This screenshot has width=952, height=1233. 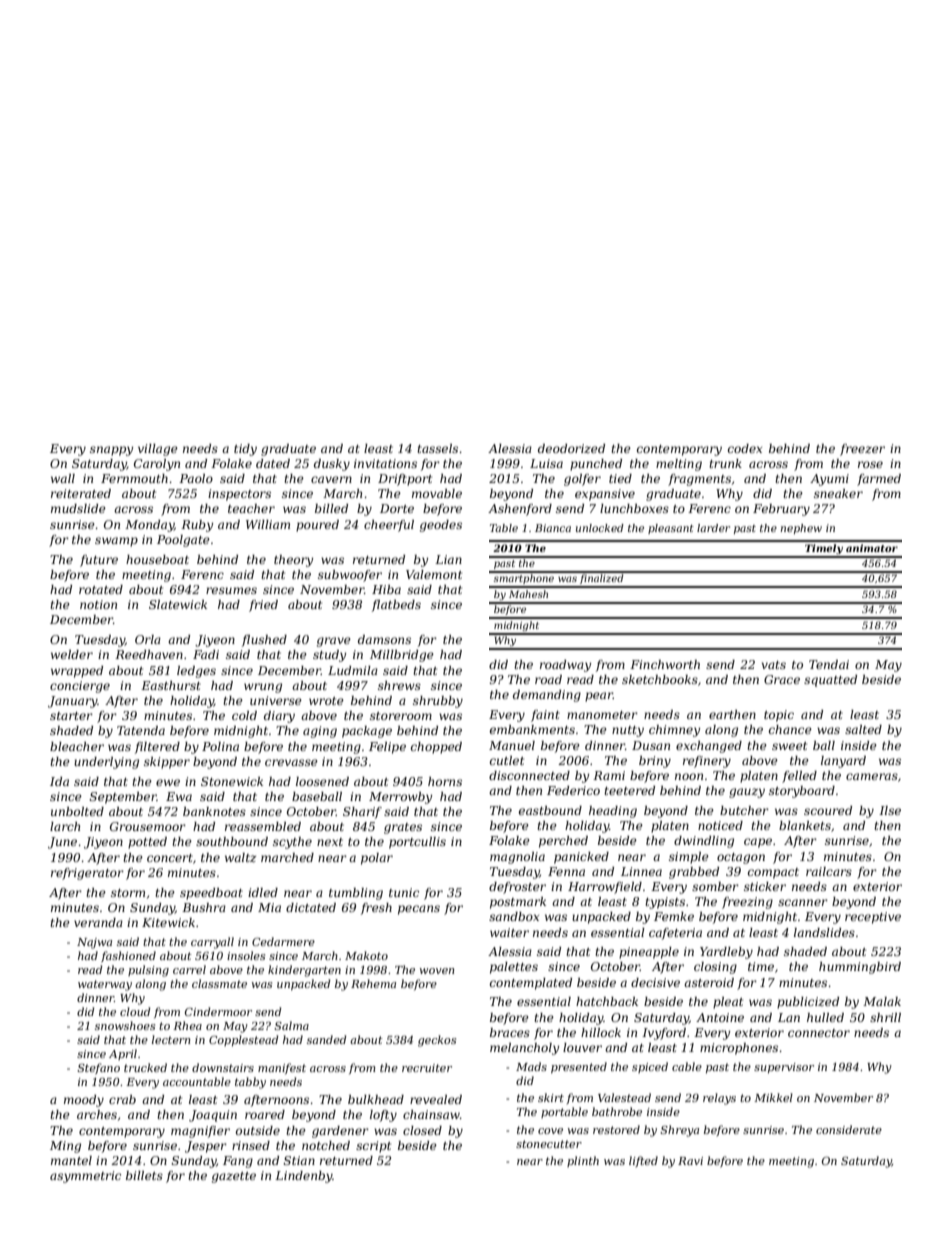 What do you see at coordinates (250, 1083) in the screenshot?
I see `tabby` at bounding box center [250, 1083].
